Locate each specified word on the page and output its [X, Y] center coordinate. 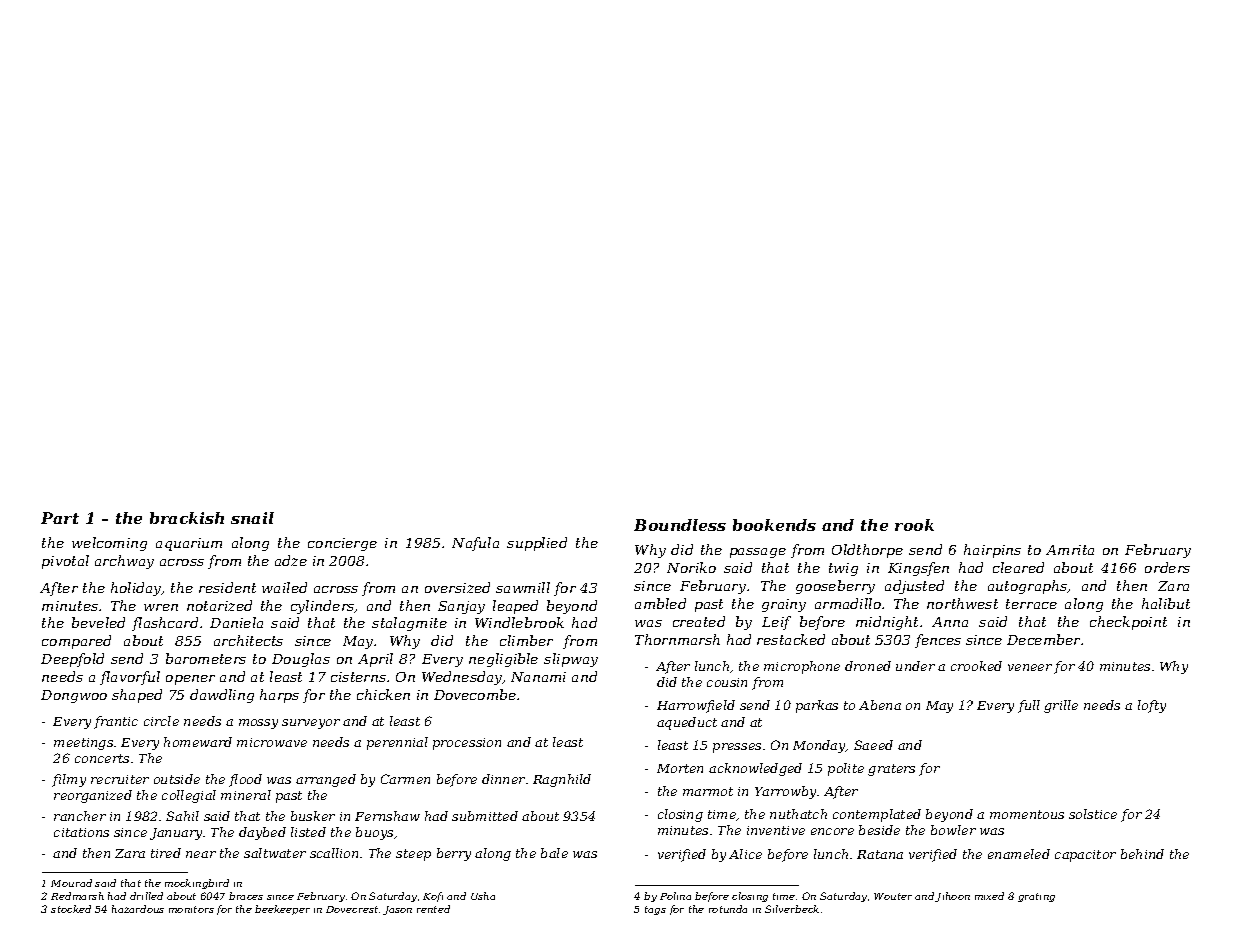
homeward [198, 742]
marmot [708, 791]
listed [308, 832]
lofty [1152, 706]
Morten [680, 768]
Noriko [691, 567]
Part [60, 518]
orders [1167, 567]
